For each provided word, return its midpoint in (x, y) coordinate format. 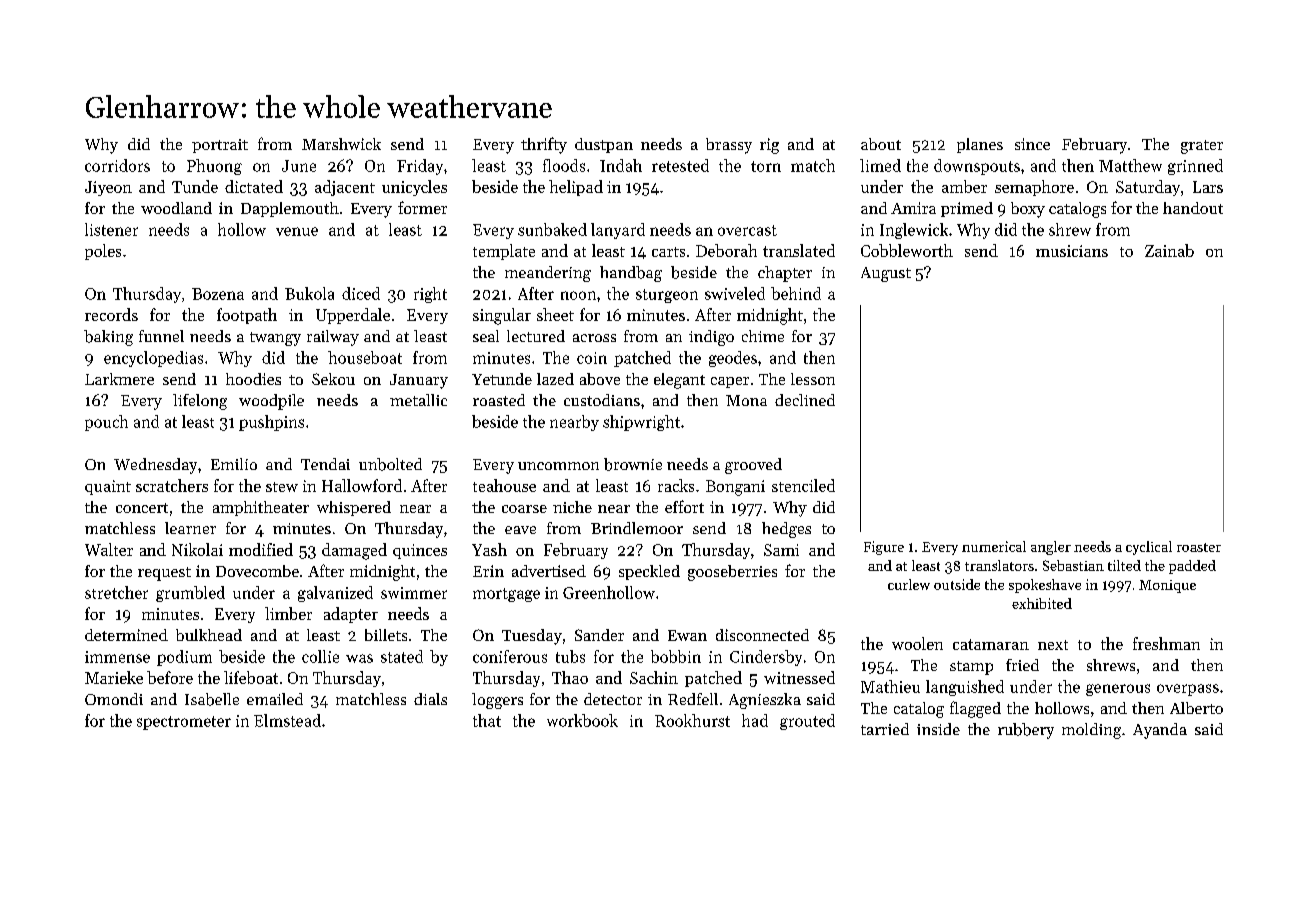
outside (957, 584)
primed (967, 209)
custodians (602, 400)
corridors (117, 165)
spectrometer (184, 723)
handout (1193, 208)
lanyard (618, 231)
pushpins (271, 423)
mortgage (506, 595)
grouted (807, 722)
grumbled (190, 594)
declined (805, 400)
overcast (747, 230)
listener (111, 229)
